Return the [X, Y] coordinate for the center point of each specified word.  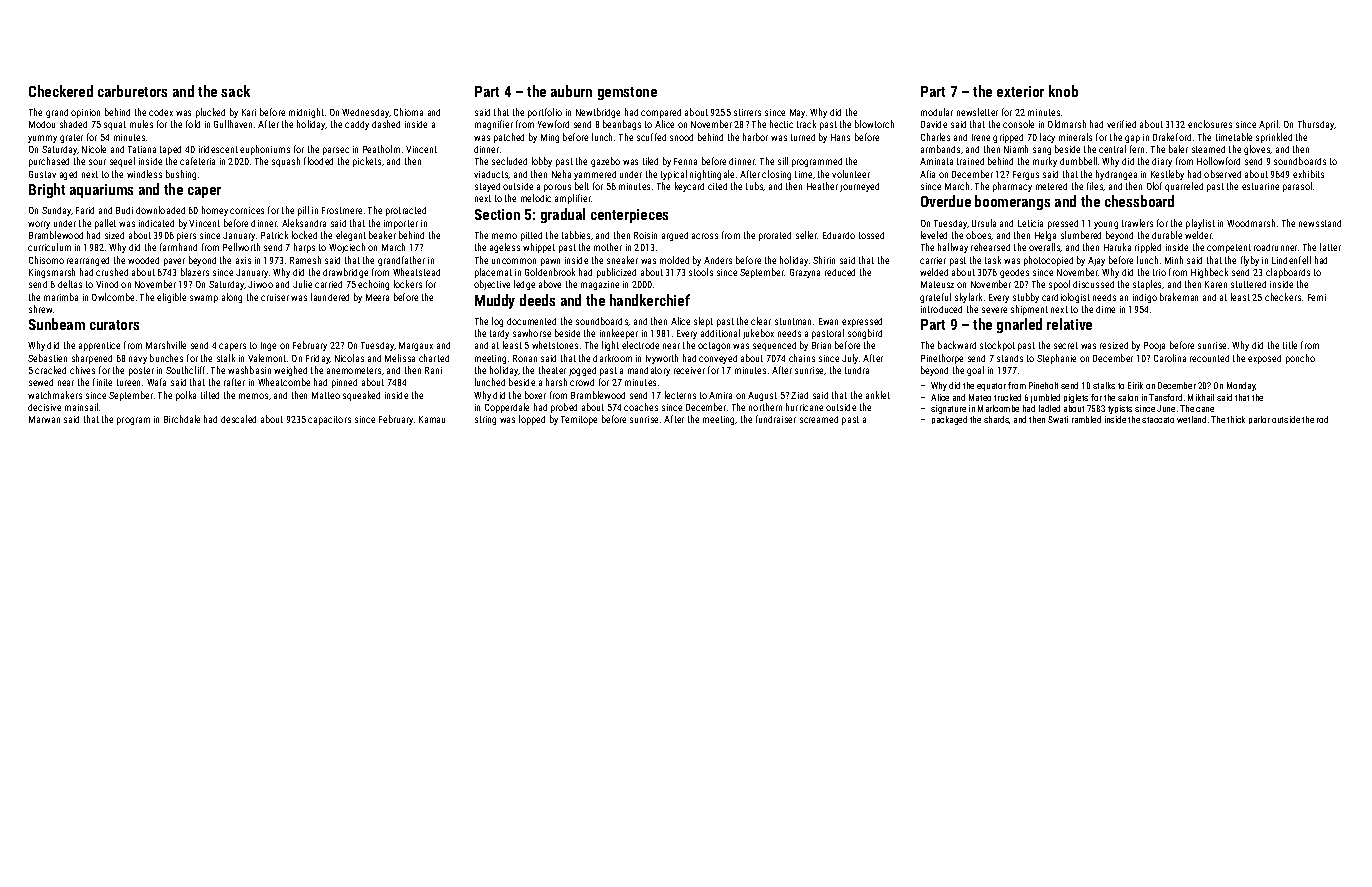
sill [783, 161]
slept [703, 322]
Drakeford [1172, 137]
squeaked [361, 396]
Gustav [42, 174]
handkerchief [650, 300]
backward [957, 345]
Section [497, 214]
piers [186, 236]
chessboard [1139, 201]
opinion [85, 113]
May [797, 113]
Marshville [166, 345]
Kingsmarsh [52, 273]
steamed [1208, 149]
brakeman [1179, 297]
